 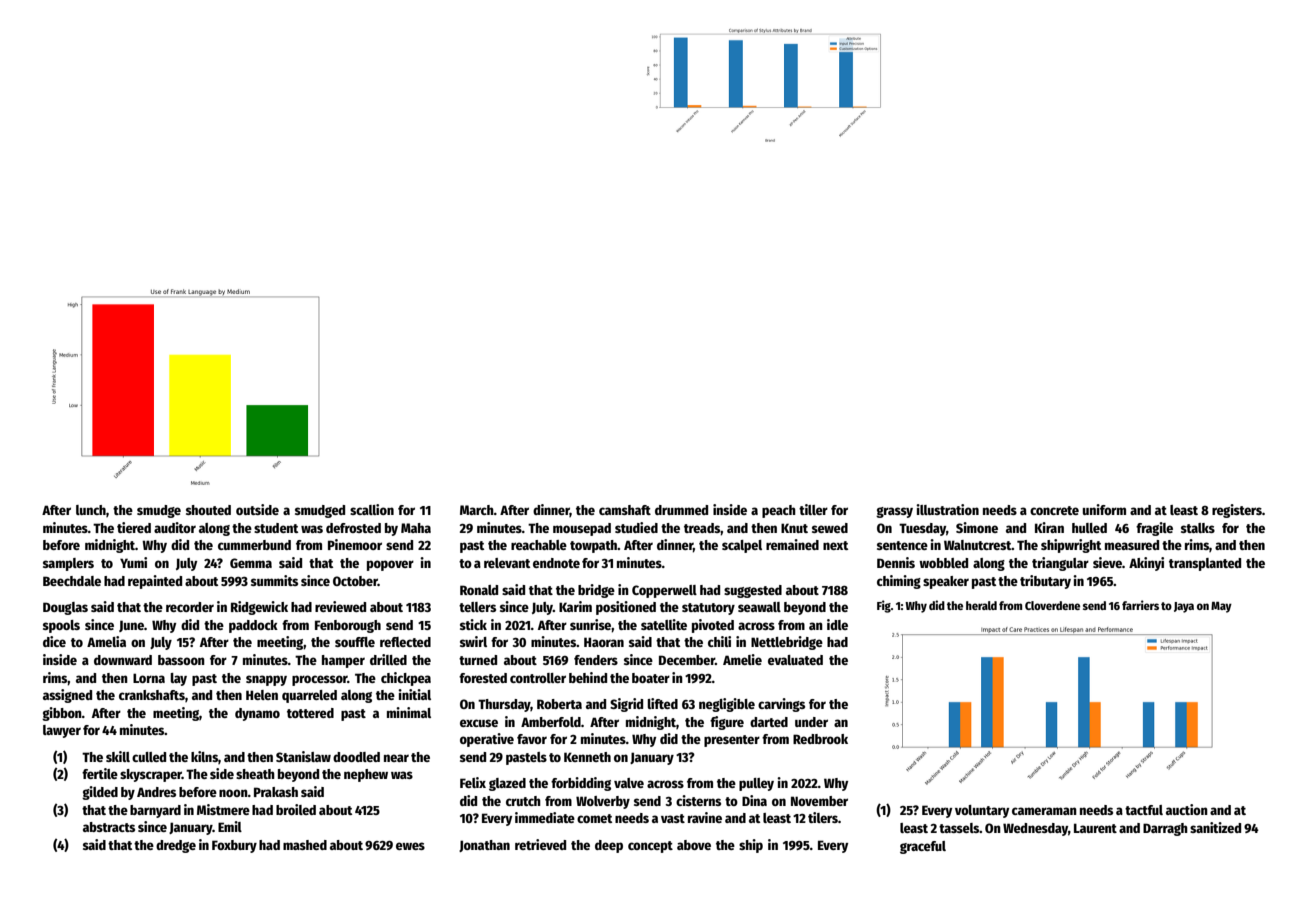 I want to click on Helen, so click(x=262, y=695).
